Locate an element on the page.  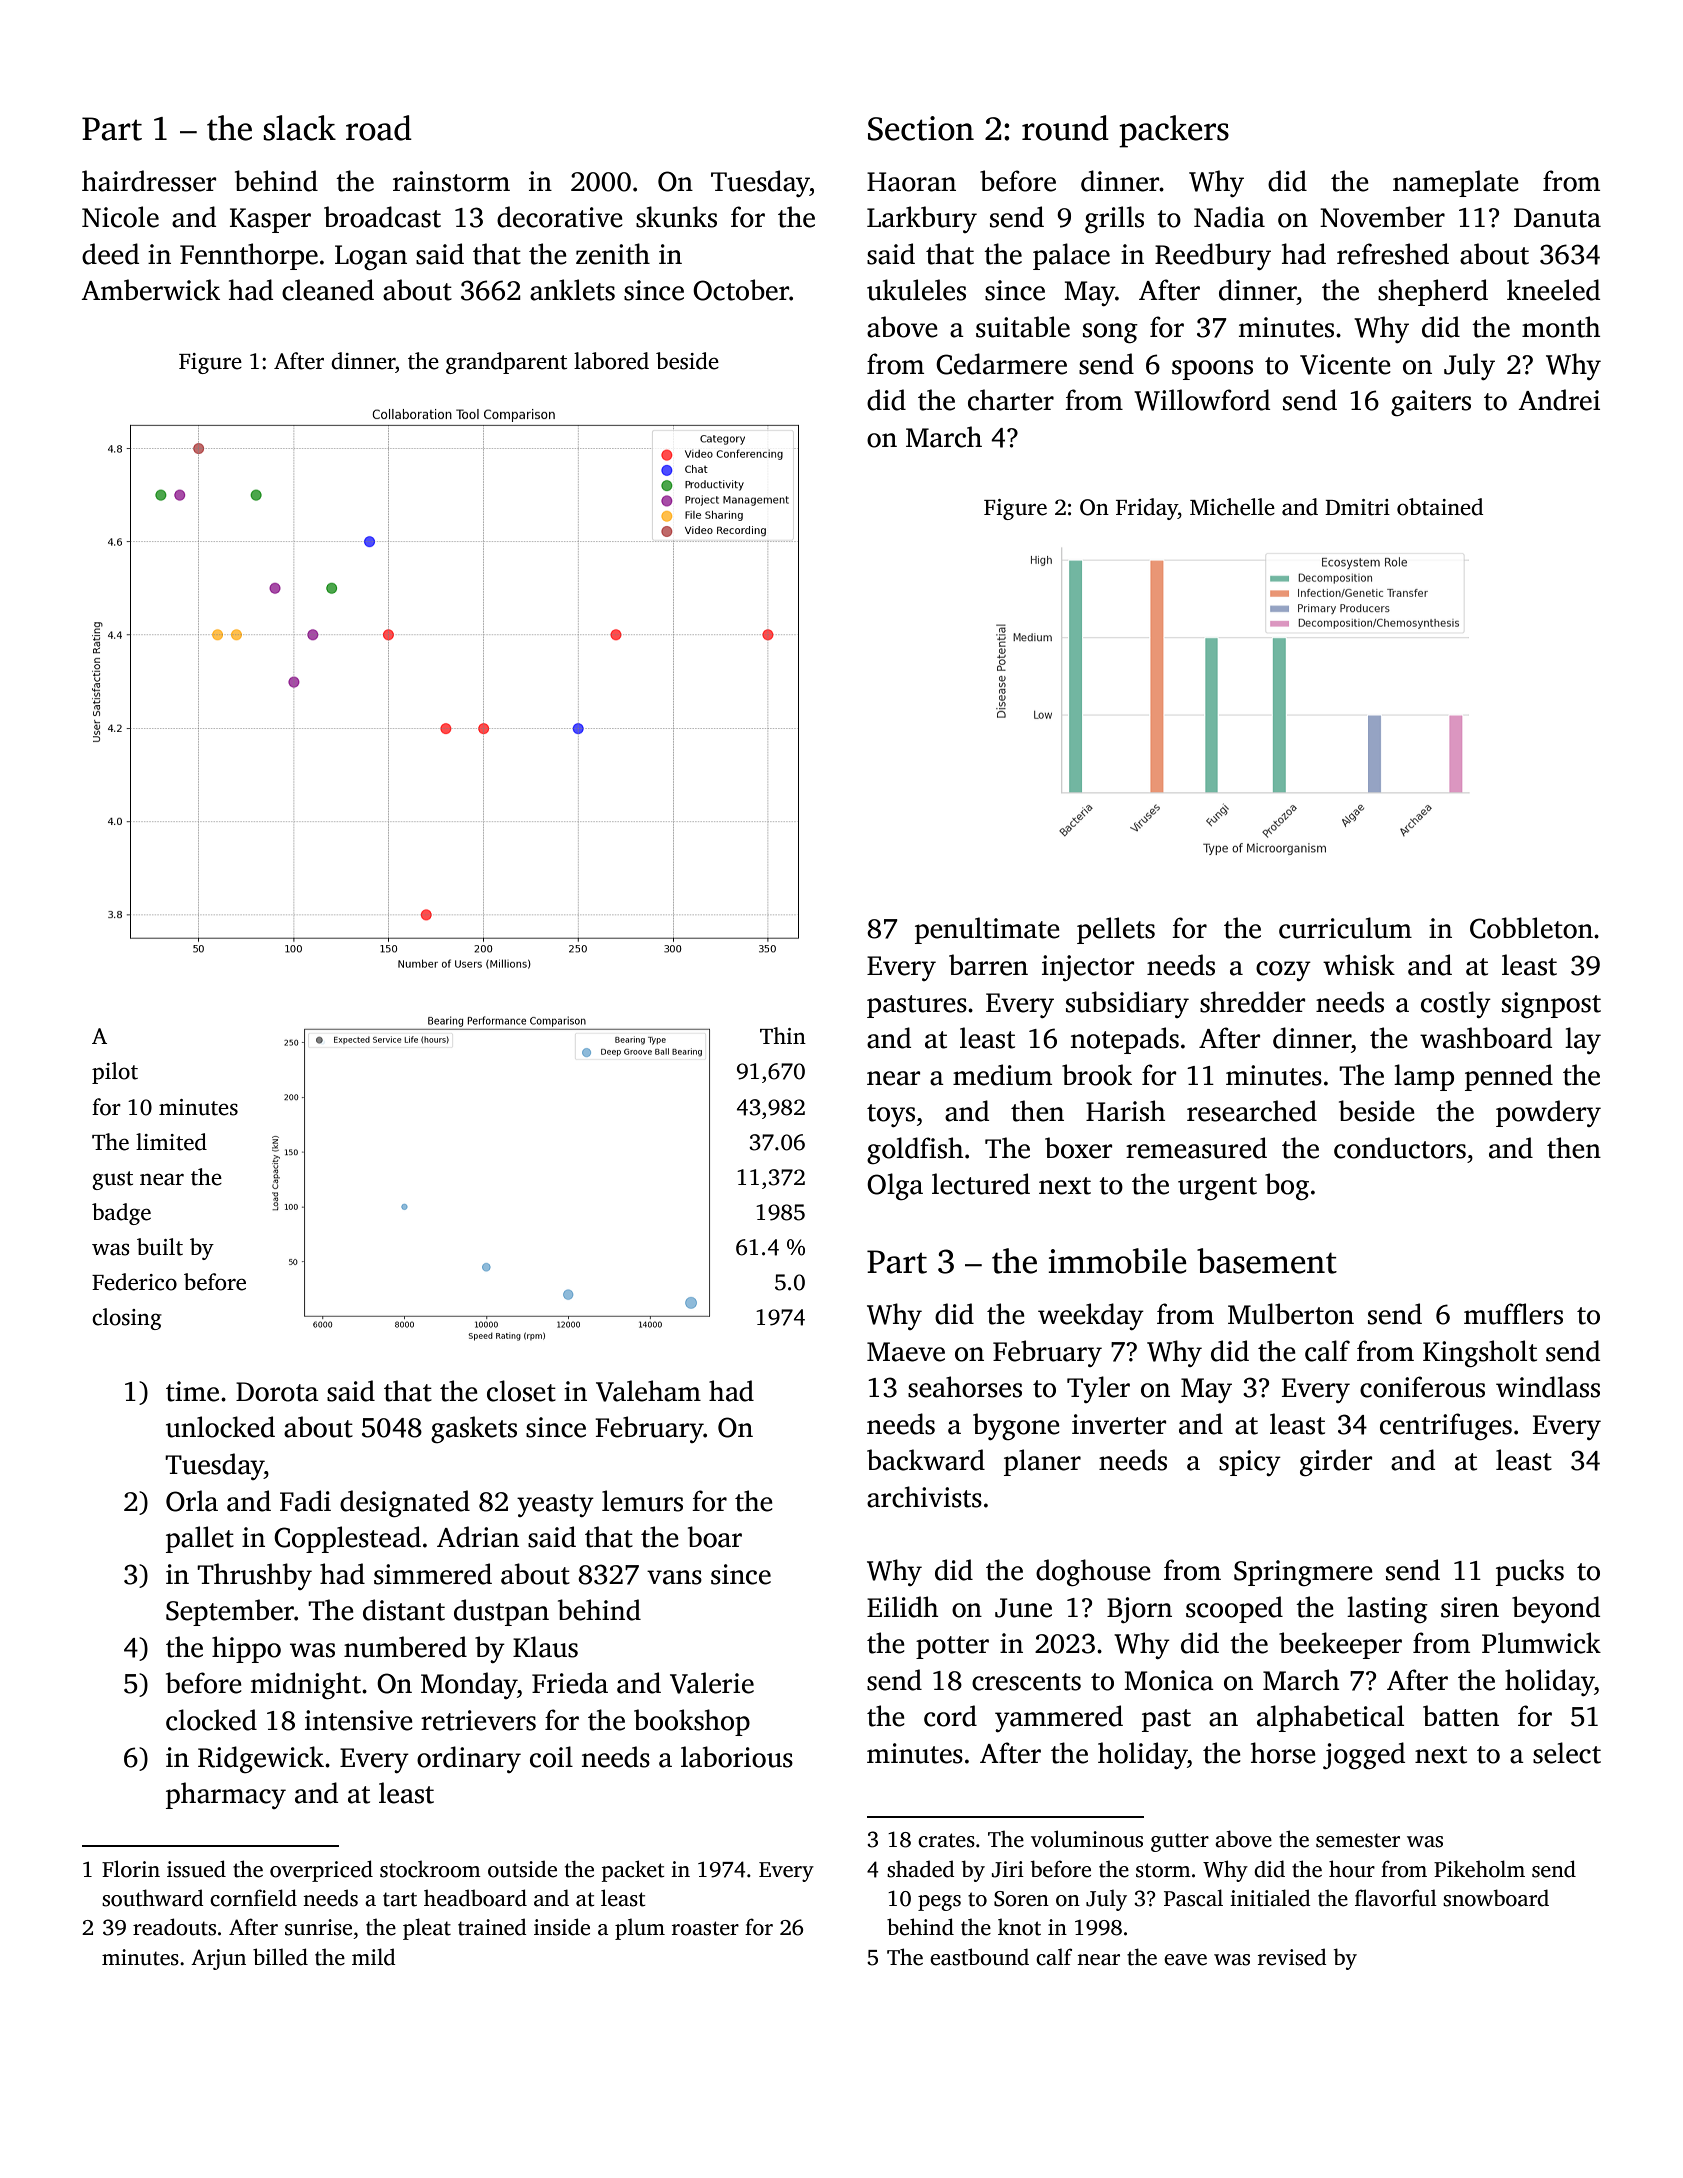
Olga is located at coordinates (895, 1186).
